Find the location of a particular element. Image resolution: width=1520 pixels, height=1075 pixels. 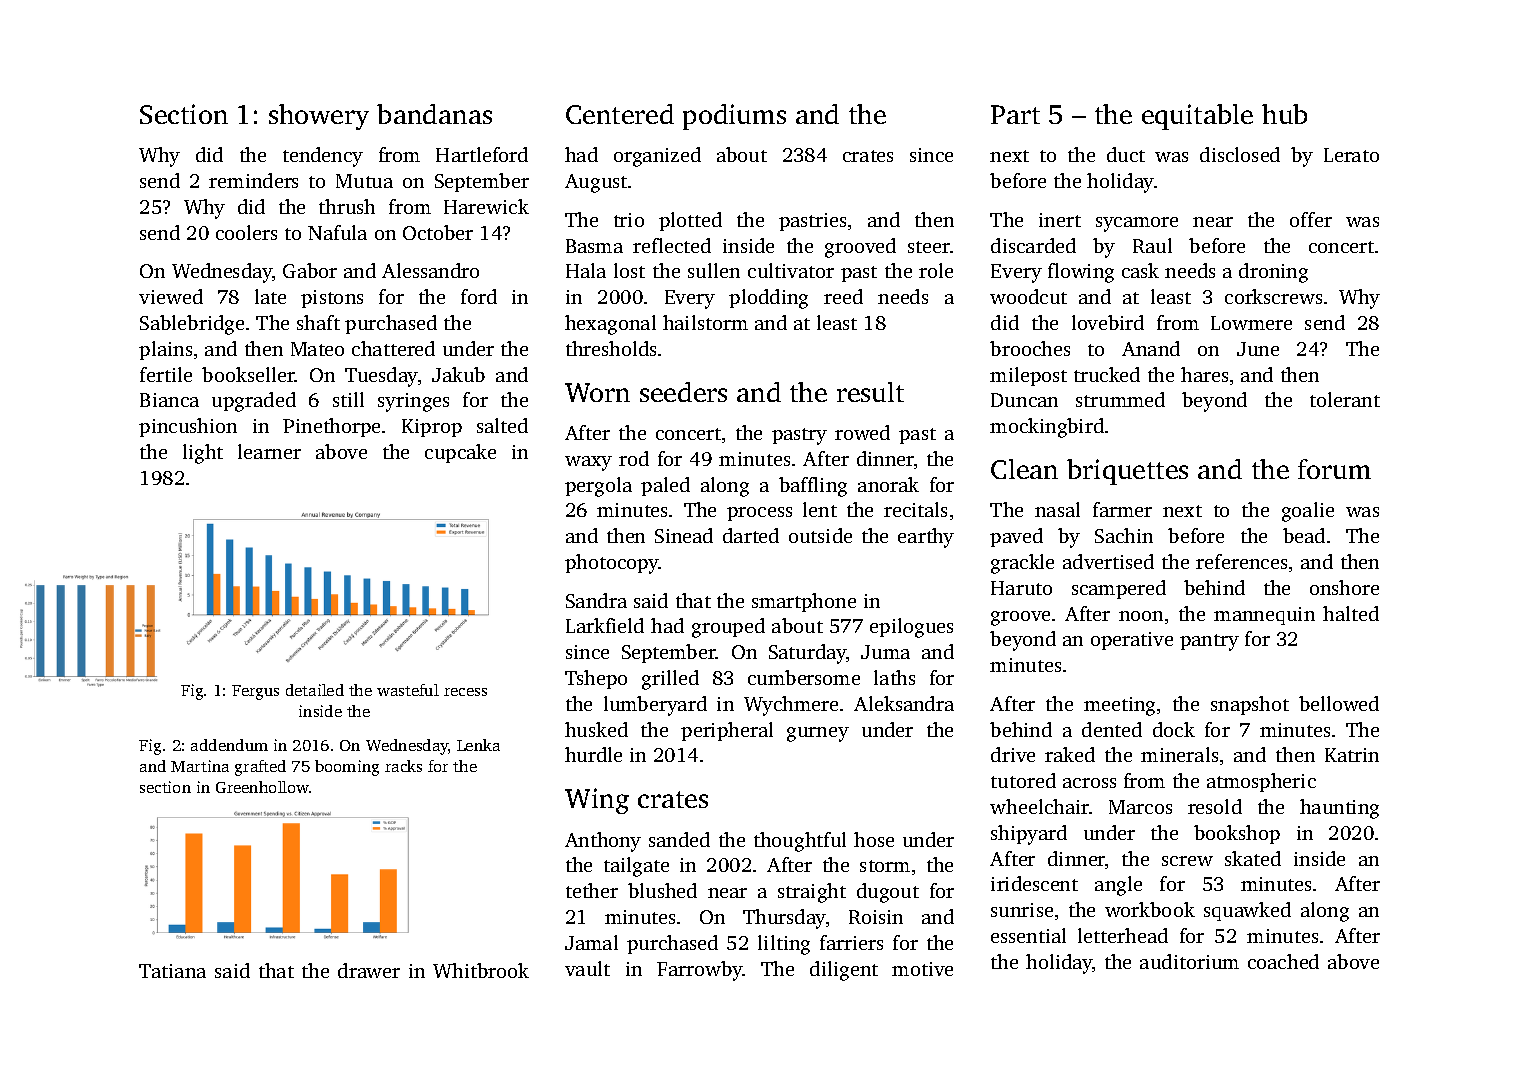

hub is located at coordinates (1284, 114).
